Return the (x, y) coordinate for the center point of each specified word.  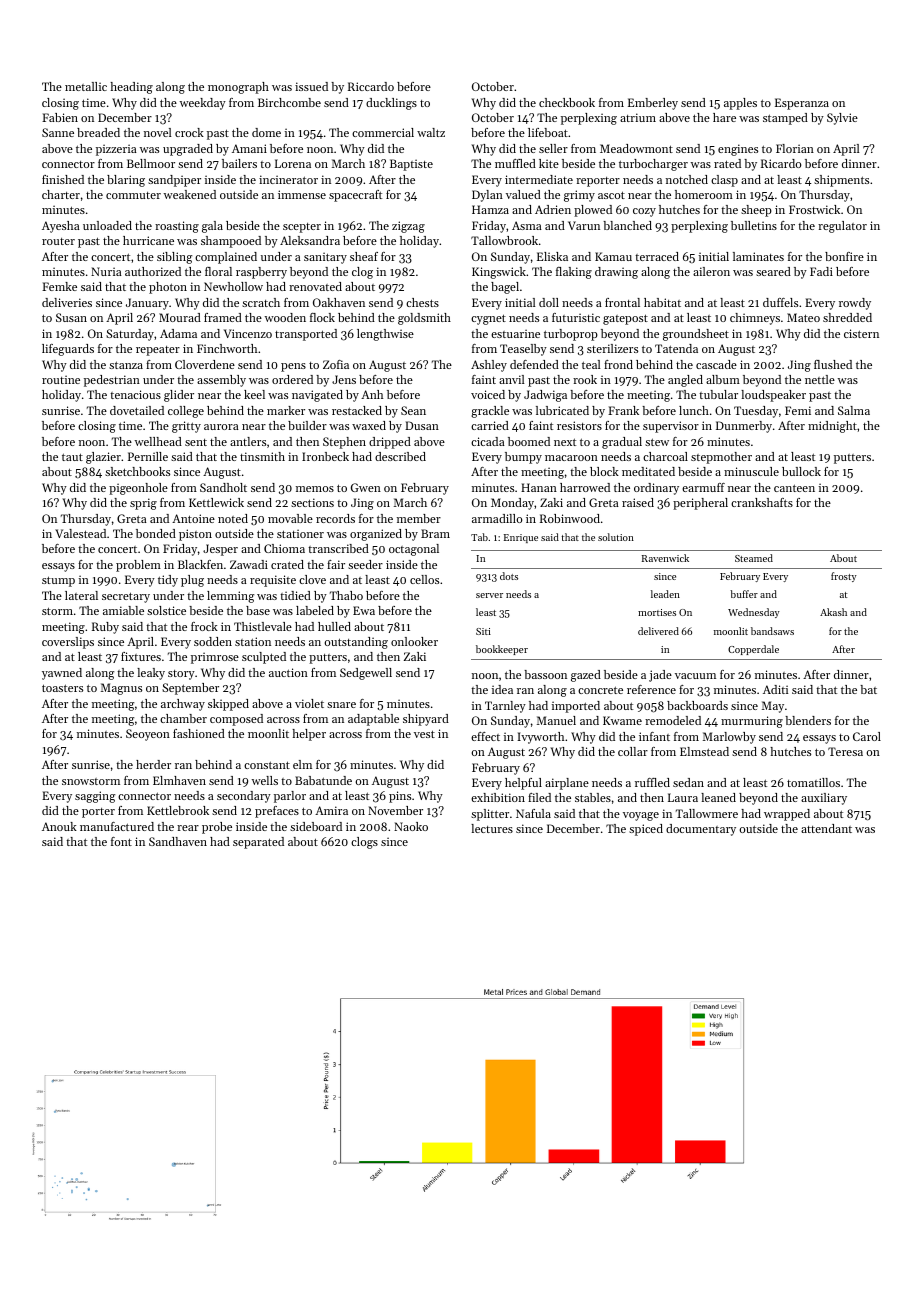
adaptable (373, 720)
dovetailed (137, 410)
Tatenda (676, 348)
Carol (867, 736)
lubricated (562, 410)
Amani (249, 148)
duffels (780, 302)
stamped (785, 119)
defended (534, 364)
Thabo (346, 595)
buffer (744, 594)
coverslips (68, 643)
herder (153, 764)
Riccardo (371, 86)
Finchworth (227, 348)
